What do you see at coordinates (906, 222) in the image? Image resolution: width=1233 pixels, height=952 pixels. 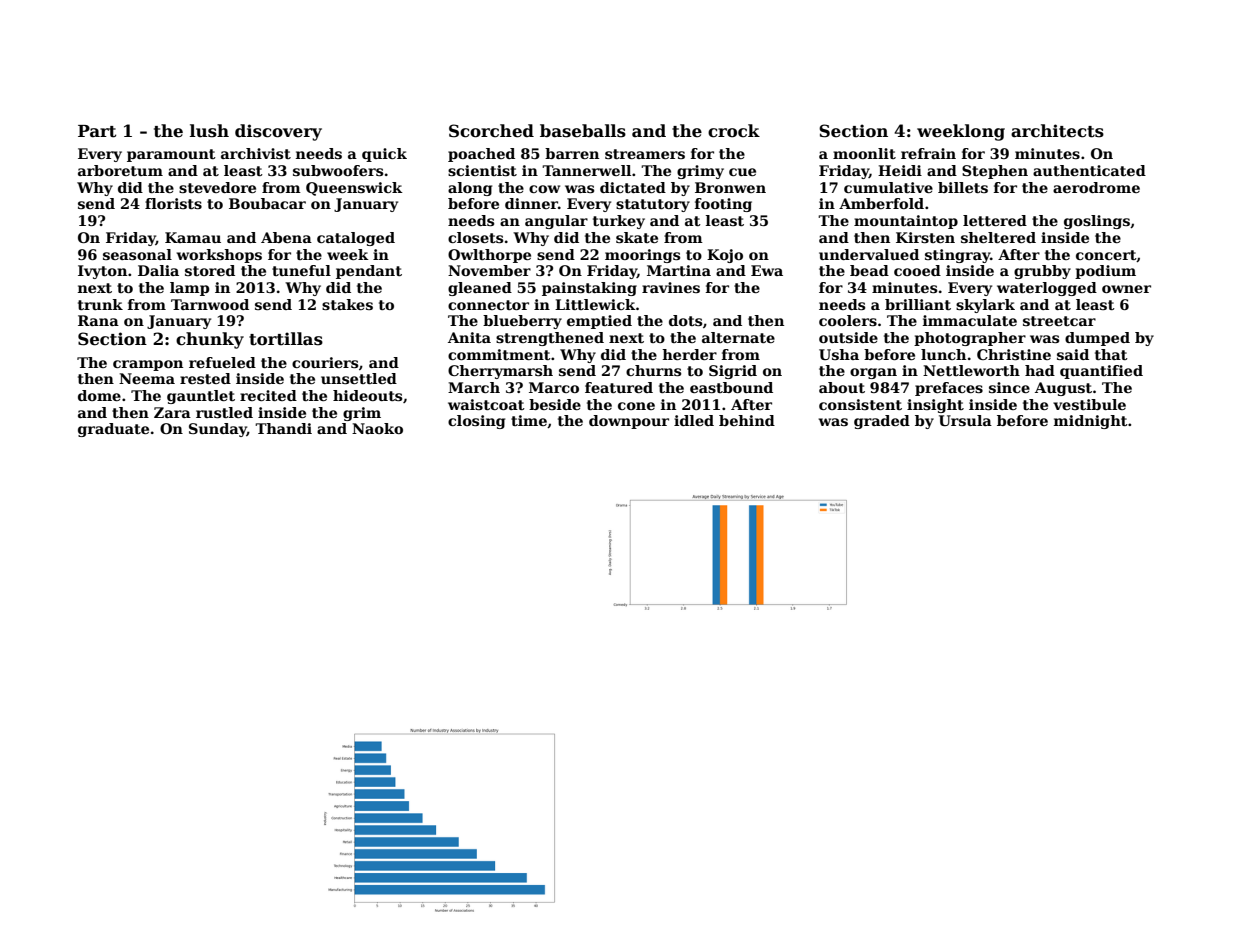 I see `mountaintop` at bounding box center [906, 222].
